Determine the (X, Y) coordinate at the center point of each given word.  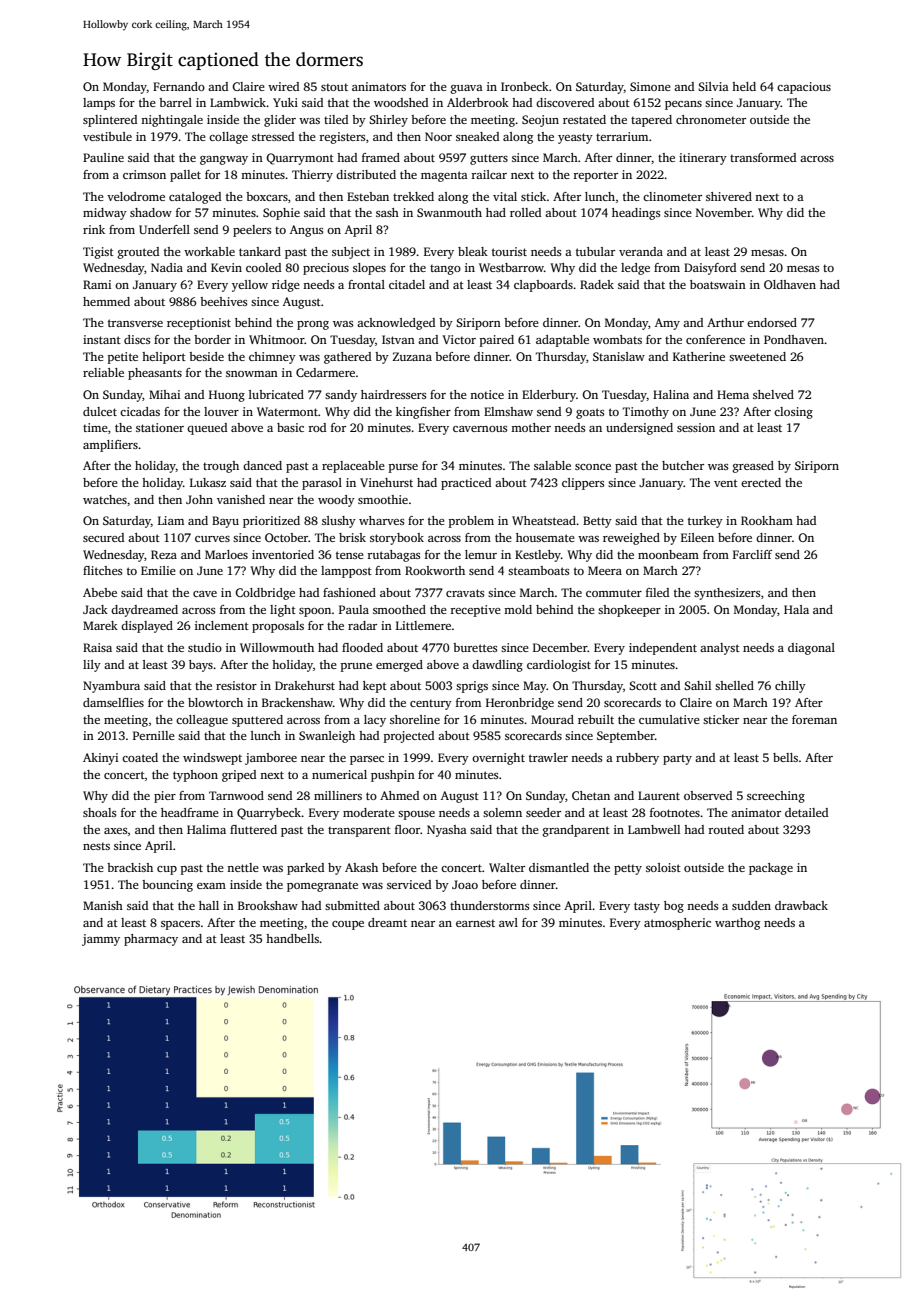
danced (262, 465)
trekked (413, 196)
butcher (683, 465)
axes (115, 831)
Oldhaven (790, 284)
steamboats (538, 570)
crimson (144, 174)
